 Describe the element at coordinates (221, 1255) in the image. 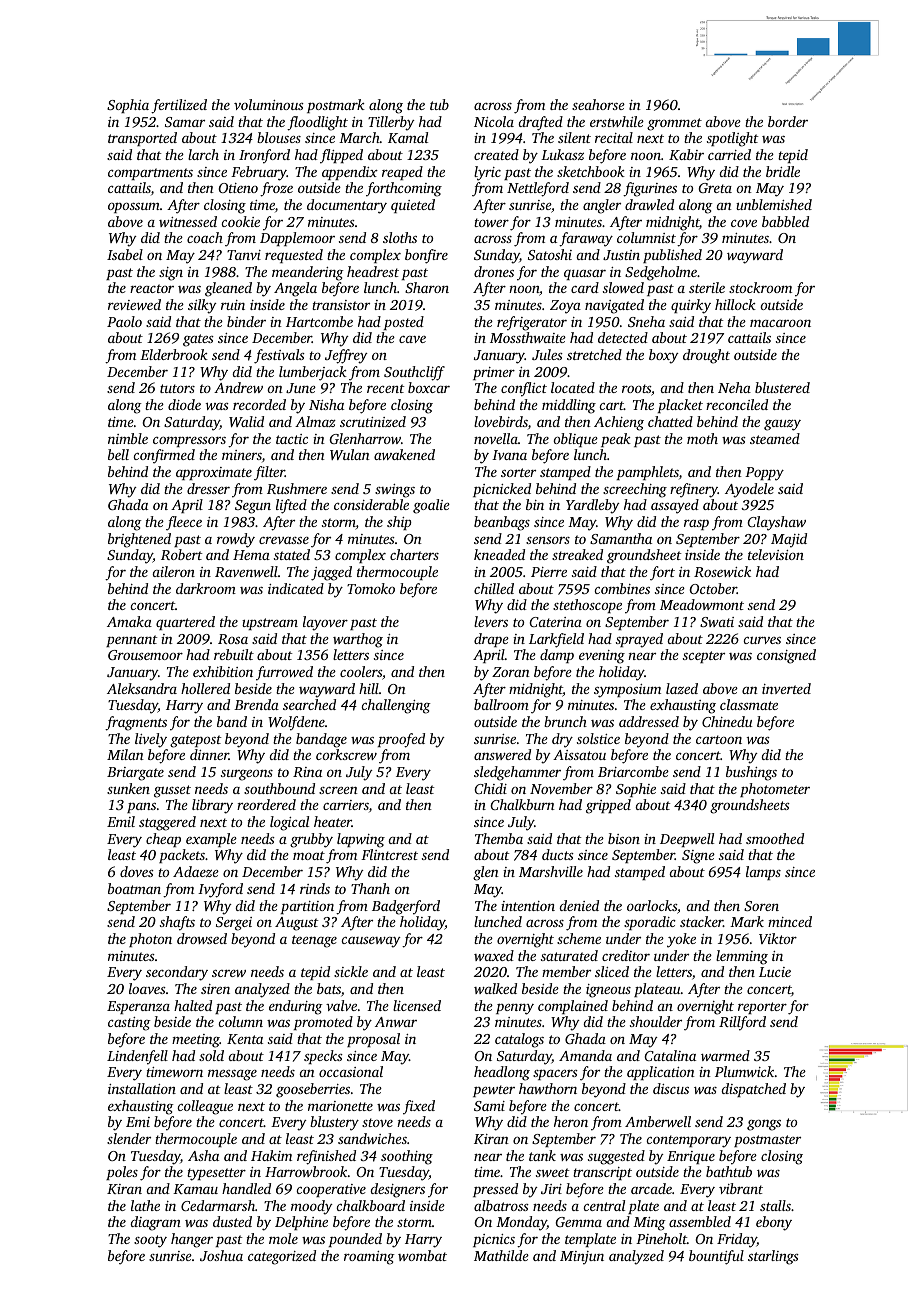

I see `Joshua` at that location.
